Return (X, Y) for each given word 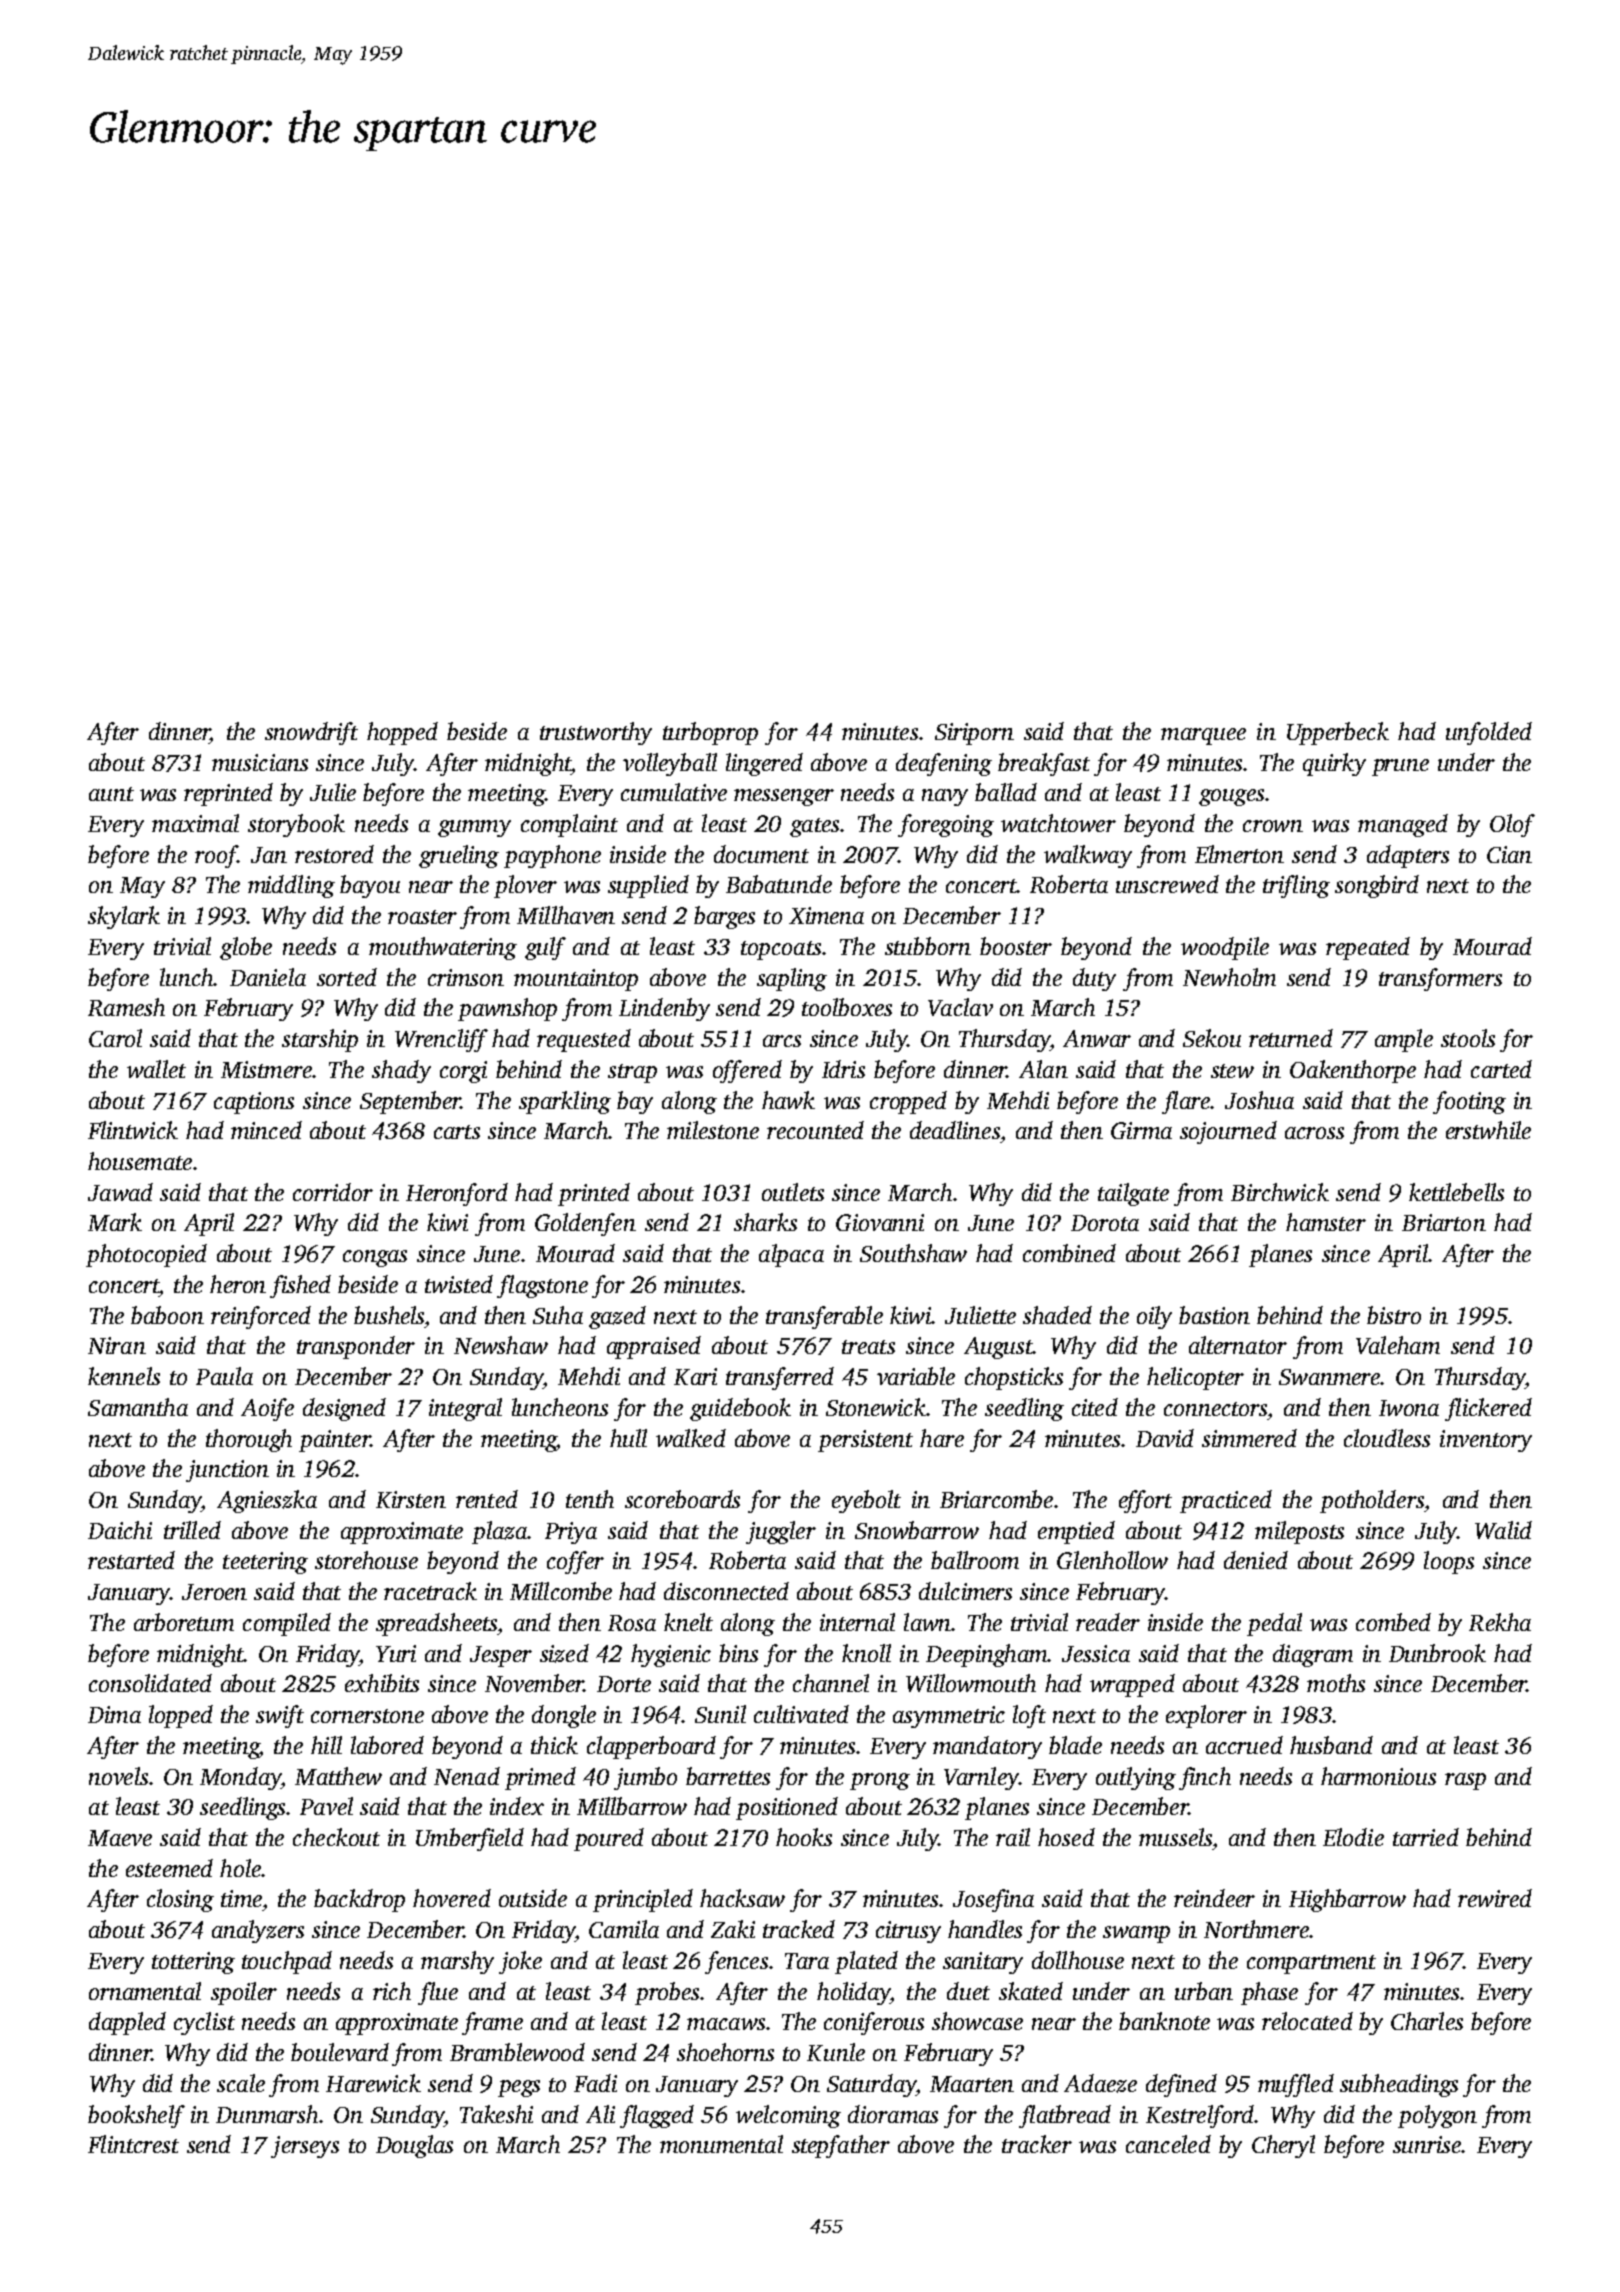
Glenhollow (1112, 1560)
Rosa (632, 1623)
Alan (1043, 1069)
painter (334, 1441)
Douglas (414, 2146)
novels (118, 1776)
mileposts (1299, 1532)
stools (1468, 1038)
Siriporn (974, 734)
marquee (1203, 736)
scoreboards (682, 1499)
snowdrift (311, 733)
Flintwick (133, 1130)
